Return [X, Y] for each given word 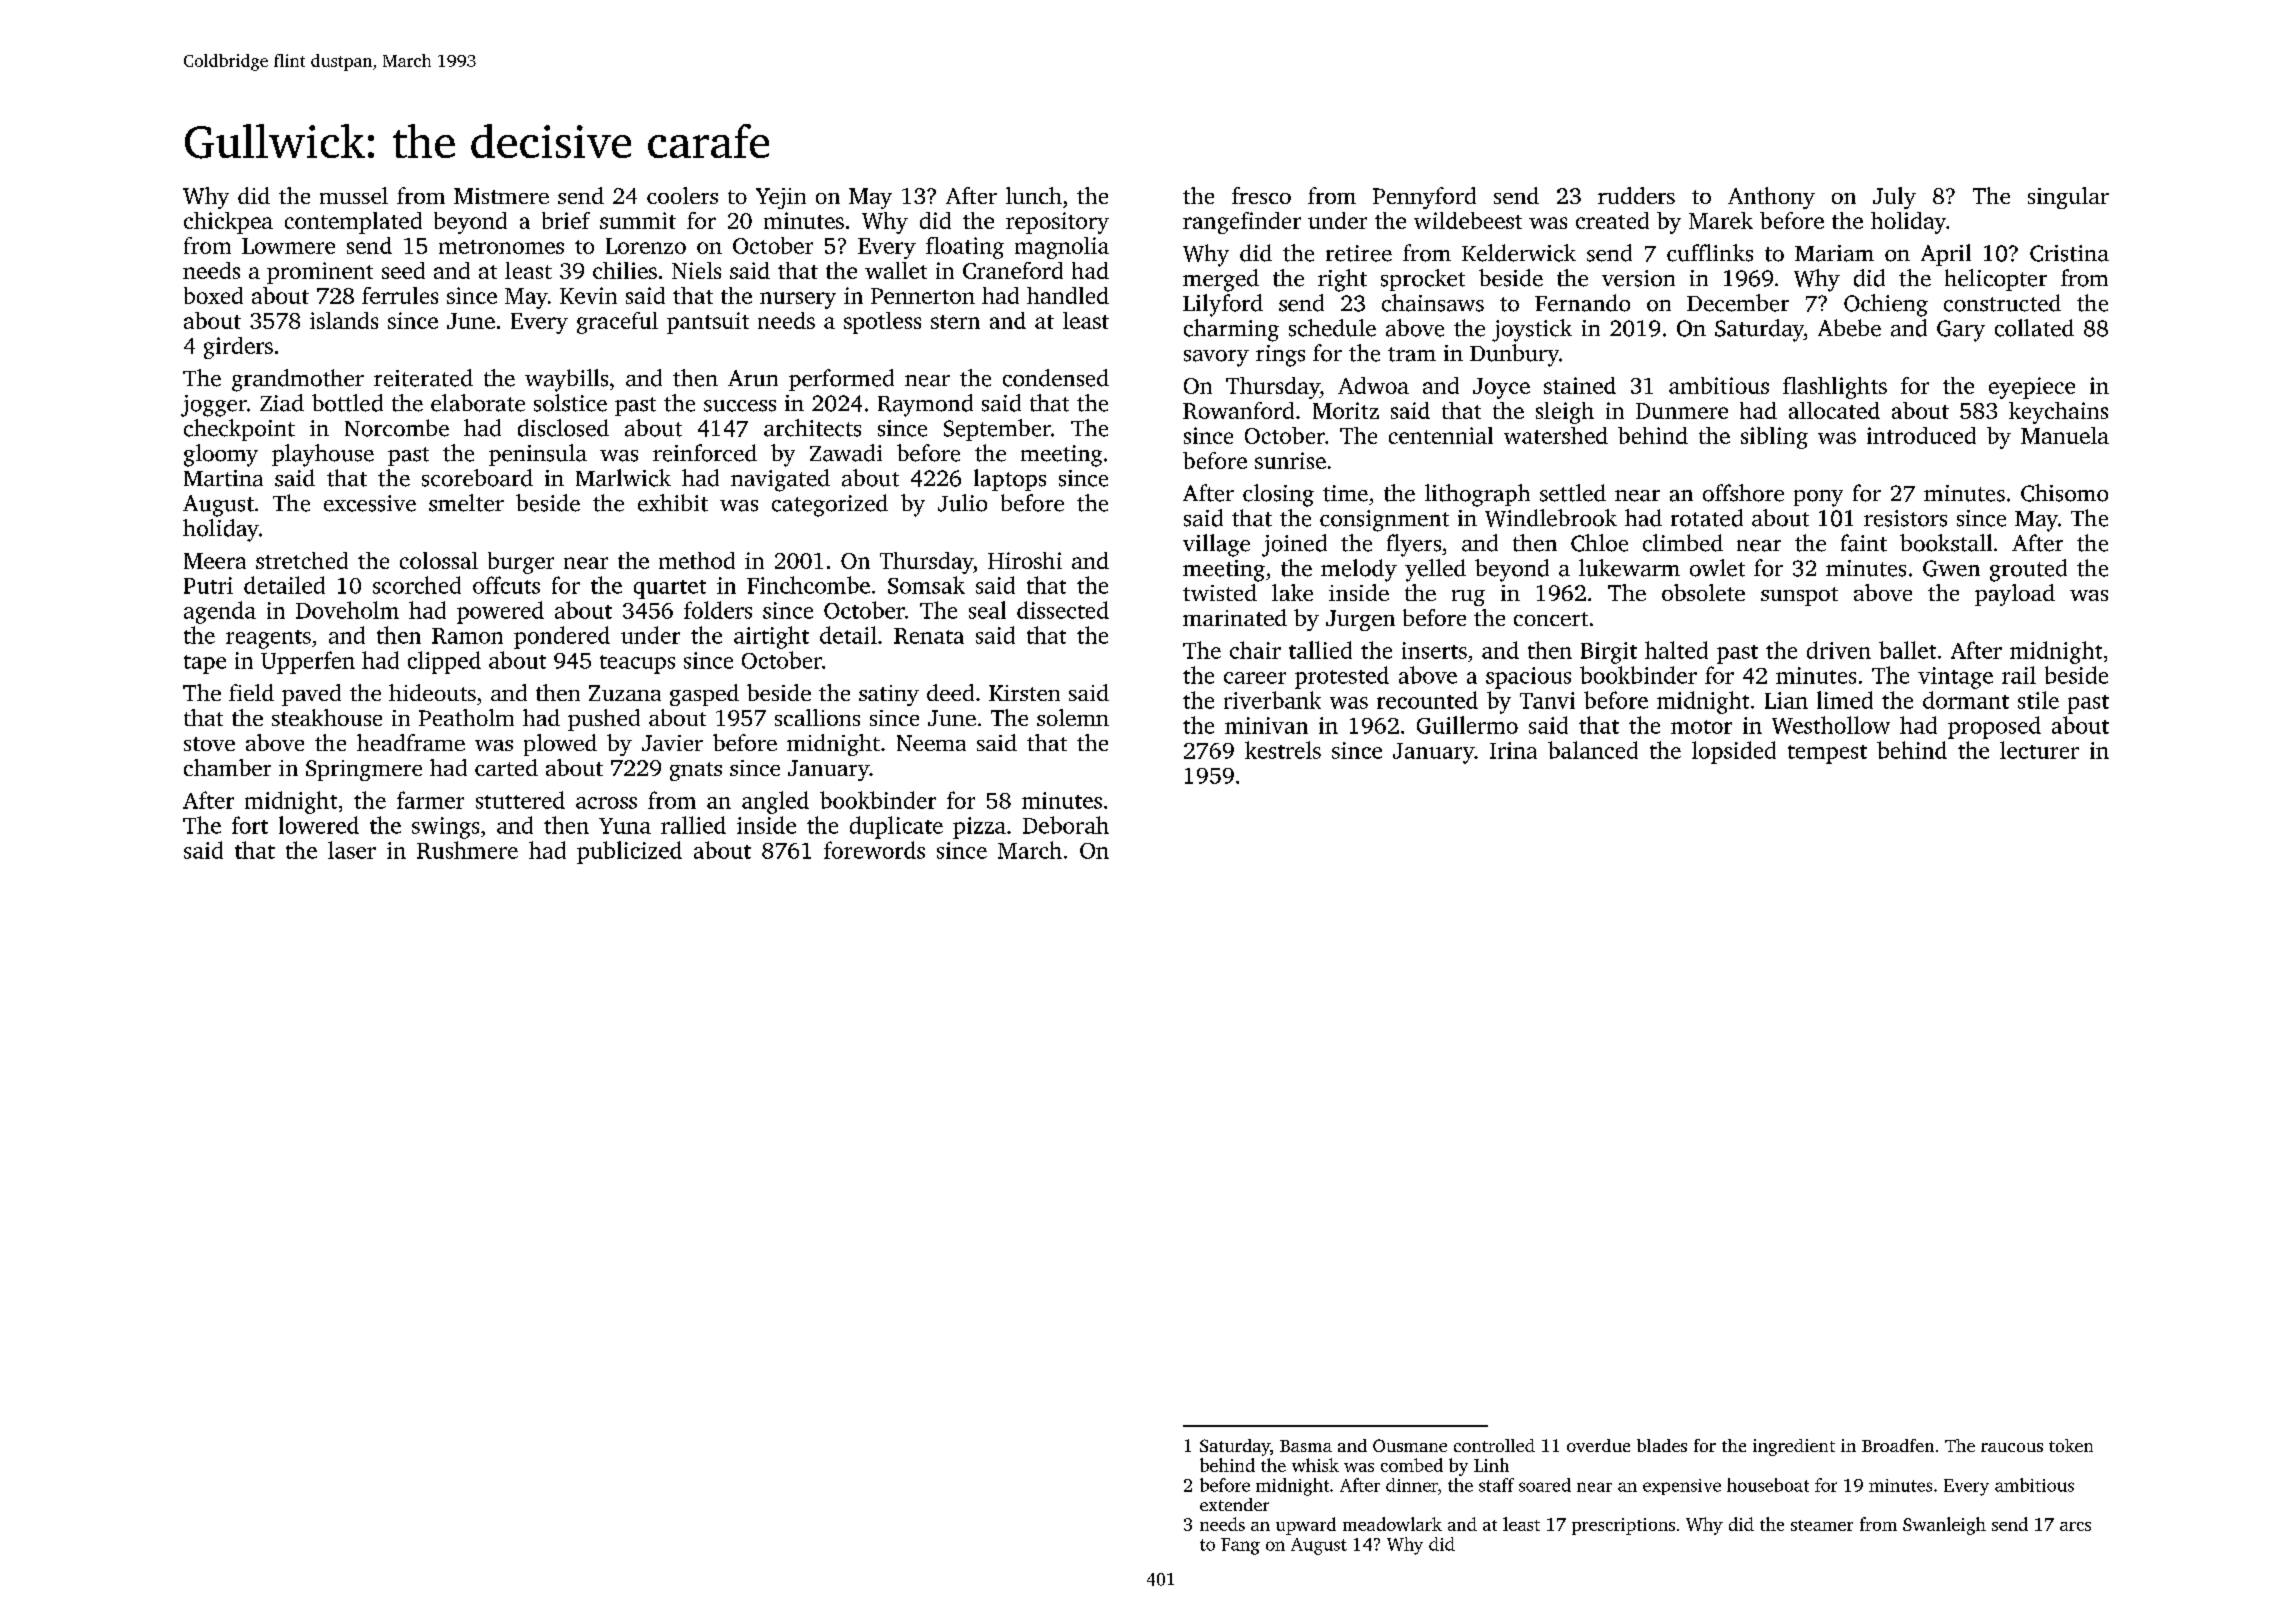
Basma [1306, 1446]
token [2071, 1445]
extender [1234, 1504]
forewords [874, 850]
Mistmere [501, 196]
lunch [1034, 195]
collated [2034, 328]
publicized [629, 852]
